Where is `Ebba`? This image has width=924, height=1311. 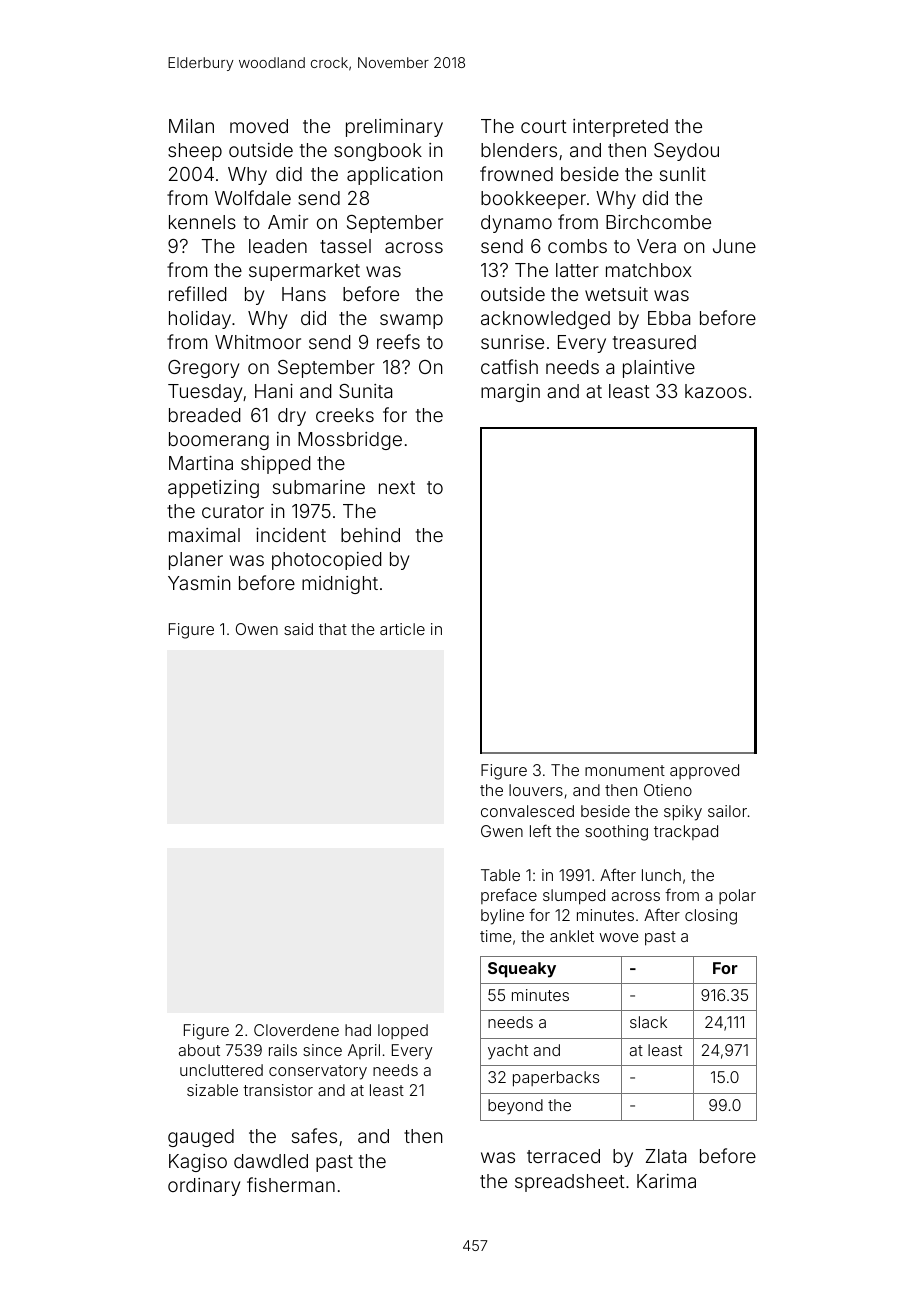
Ebba is located at coordinates (669, 318).
